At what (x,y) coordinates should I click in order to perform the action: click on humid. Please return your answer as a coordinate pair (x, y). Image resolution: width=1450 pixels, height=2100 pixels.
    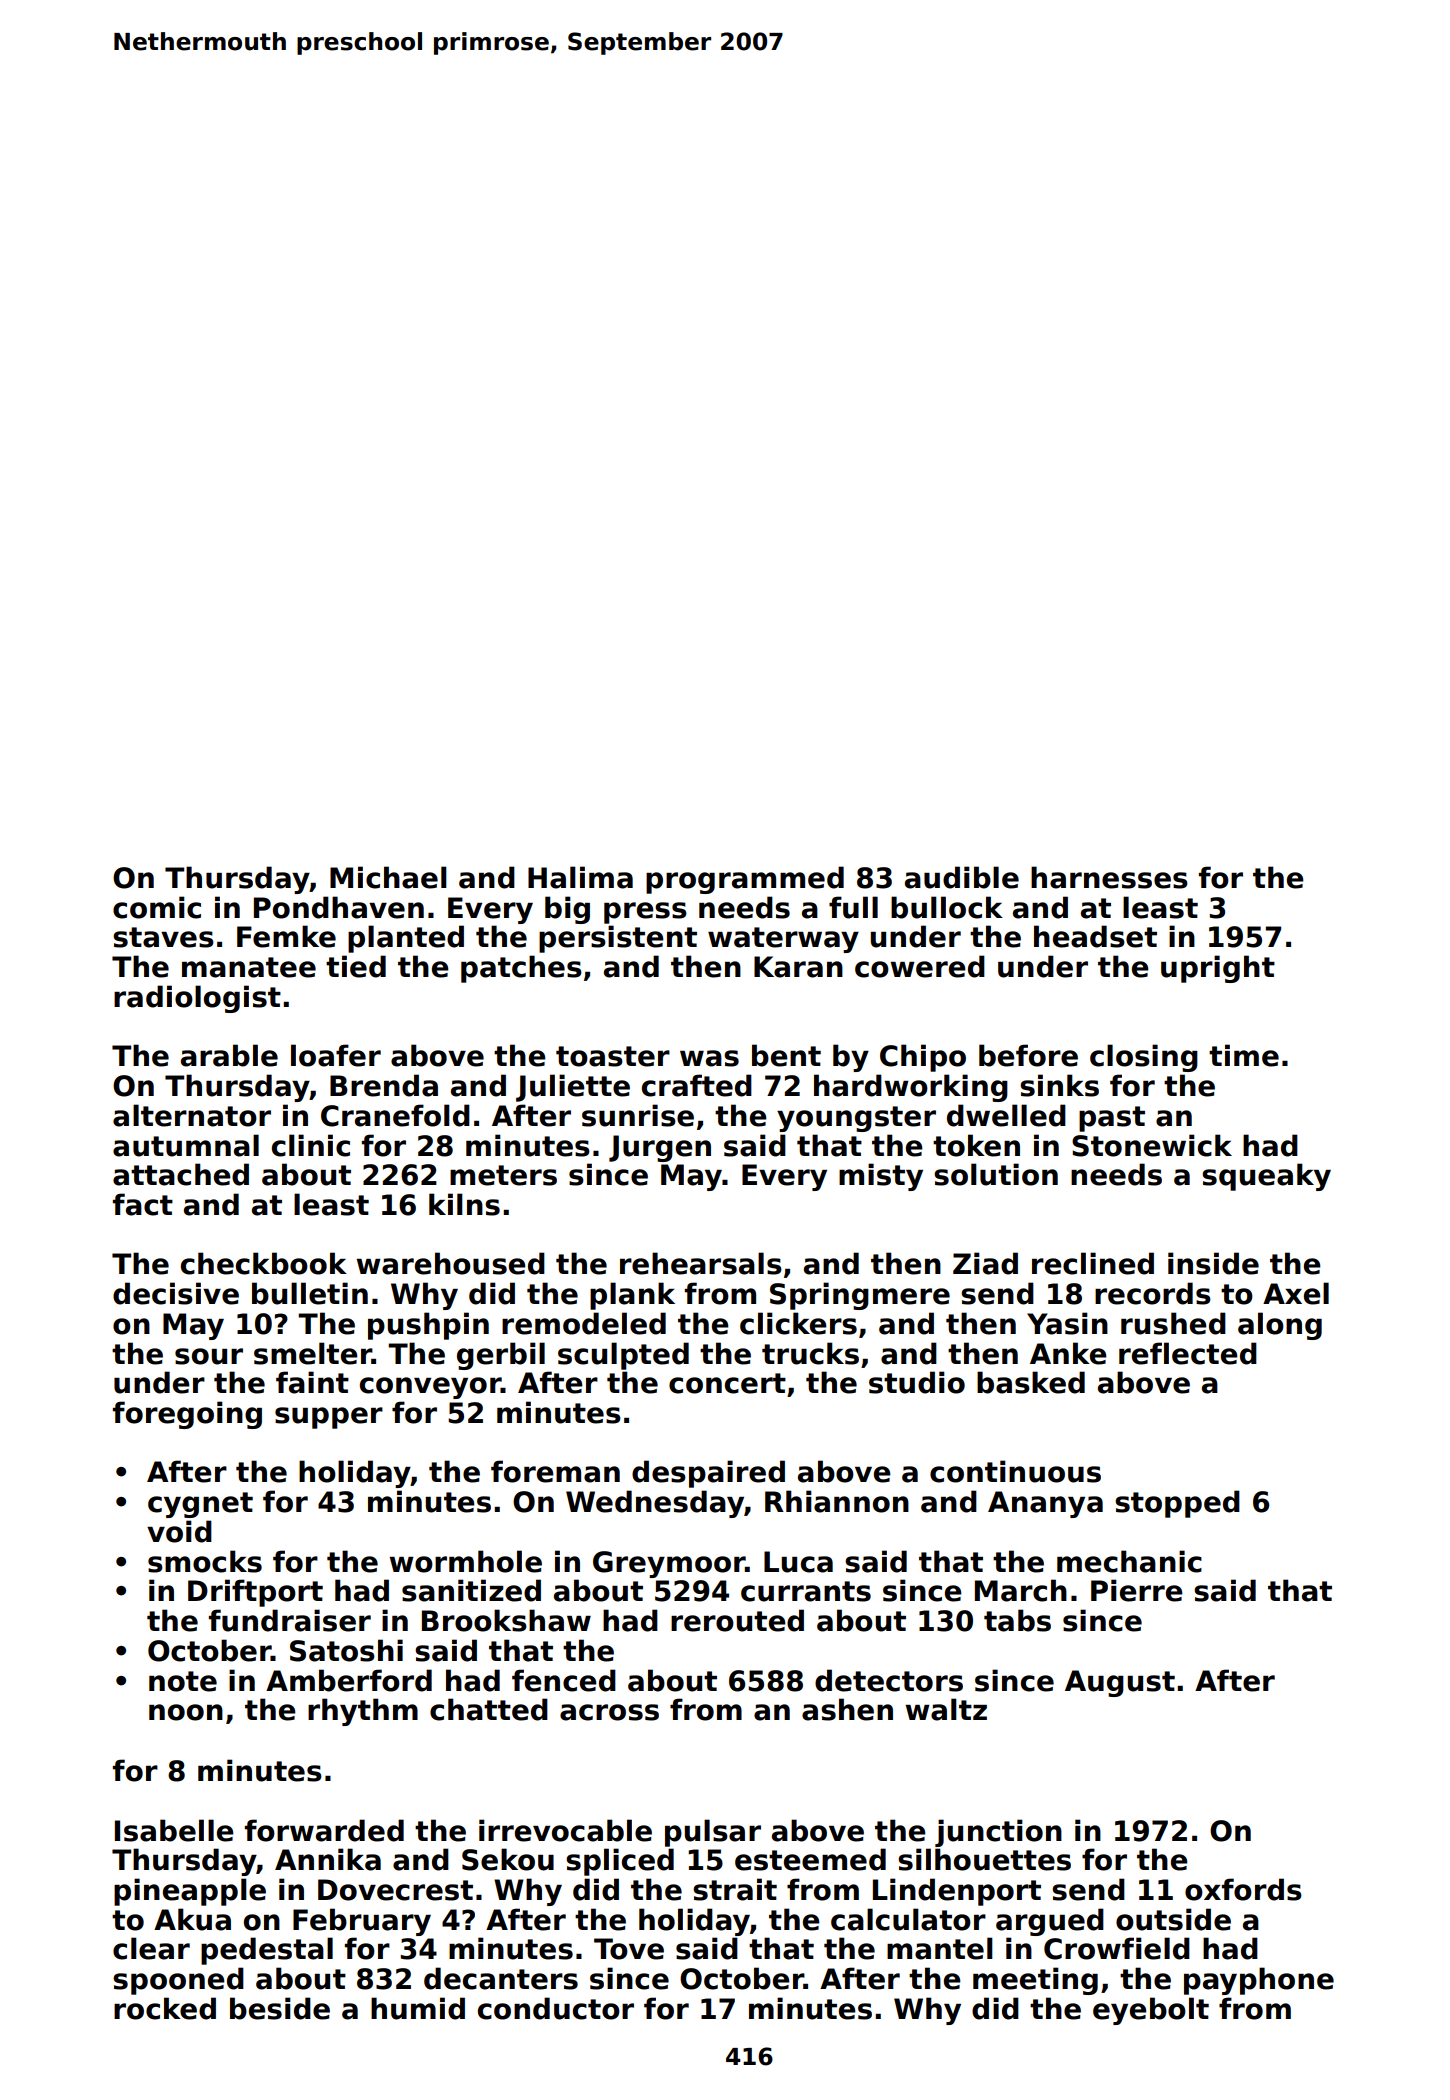
    Looking at the image, I should click on (418, 2008).
